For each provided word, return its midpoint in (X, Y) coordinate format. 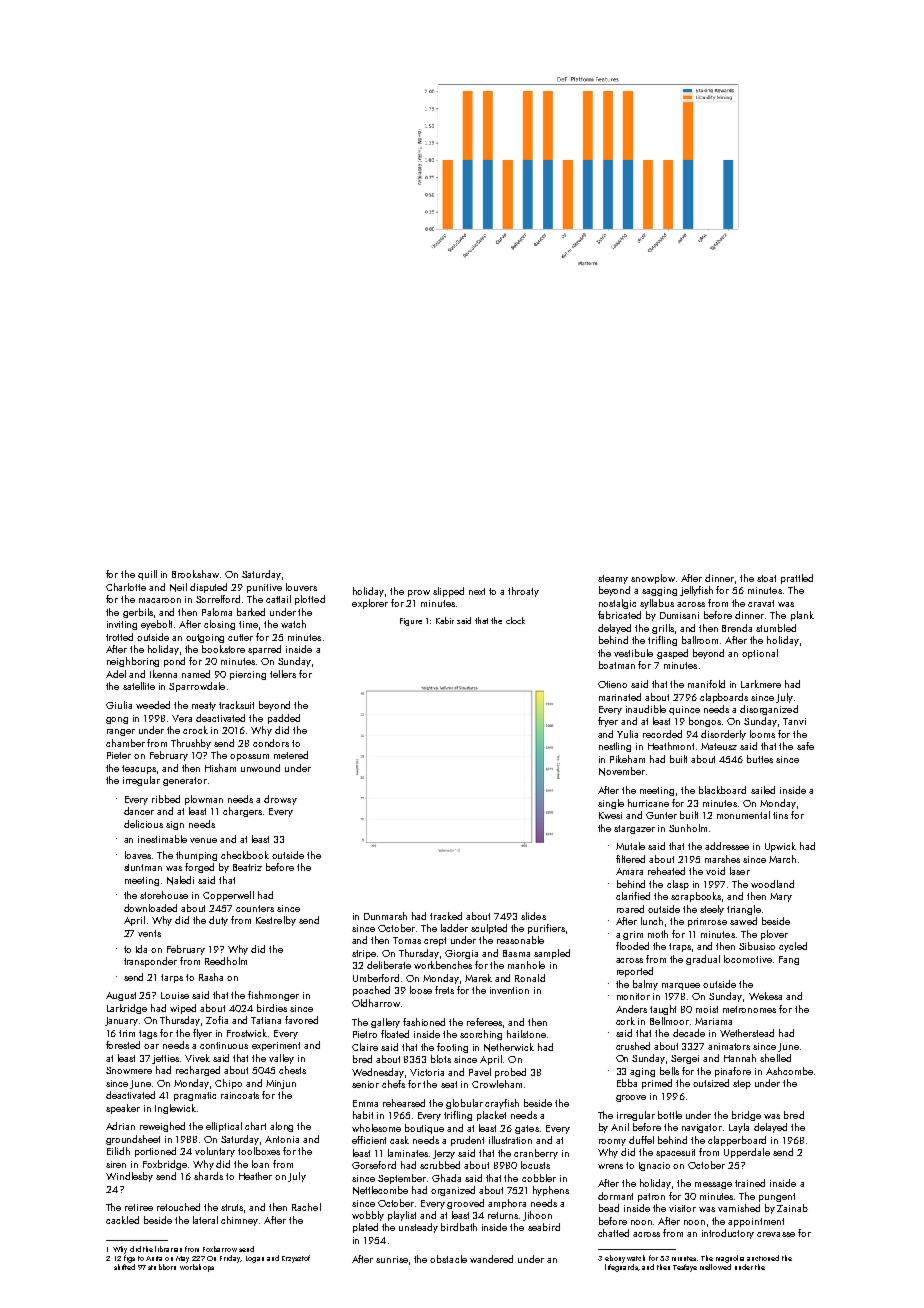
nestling (615, 747)
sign (175, 825)
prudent (467, 1141)
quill (147, 575)
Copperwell (228, 896)
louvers (301, 587)
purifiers (546, 929)
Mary (781, 897)
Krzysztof (296, 1259)
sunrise (392, 1259)
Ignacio (654, 1166)
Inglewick (175, 1109)
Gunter (661, 815)
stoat (766, 578)
